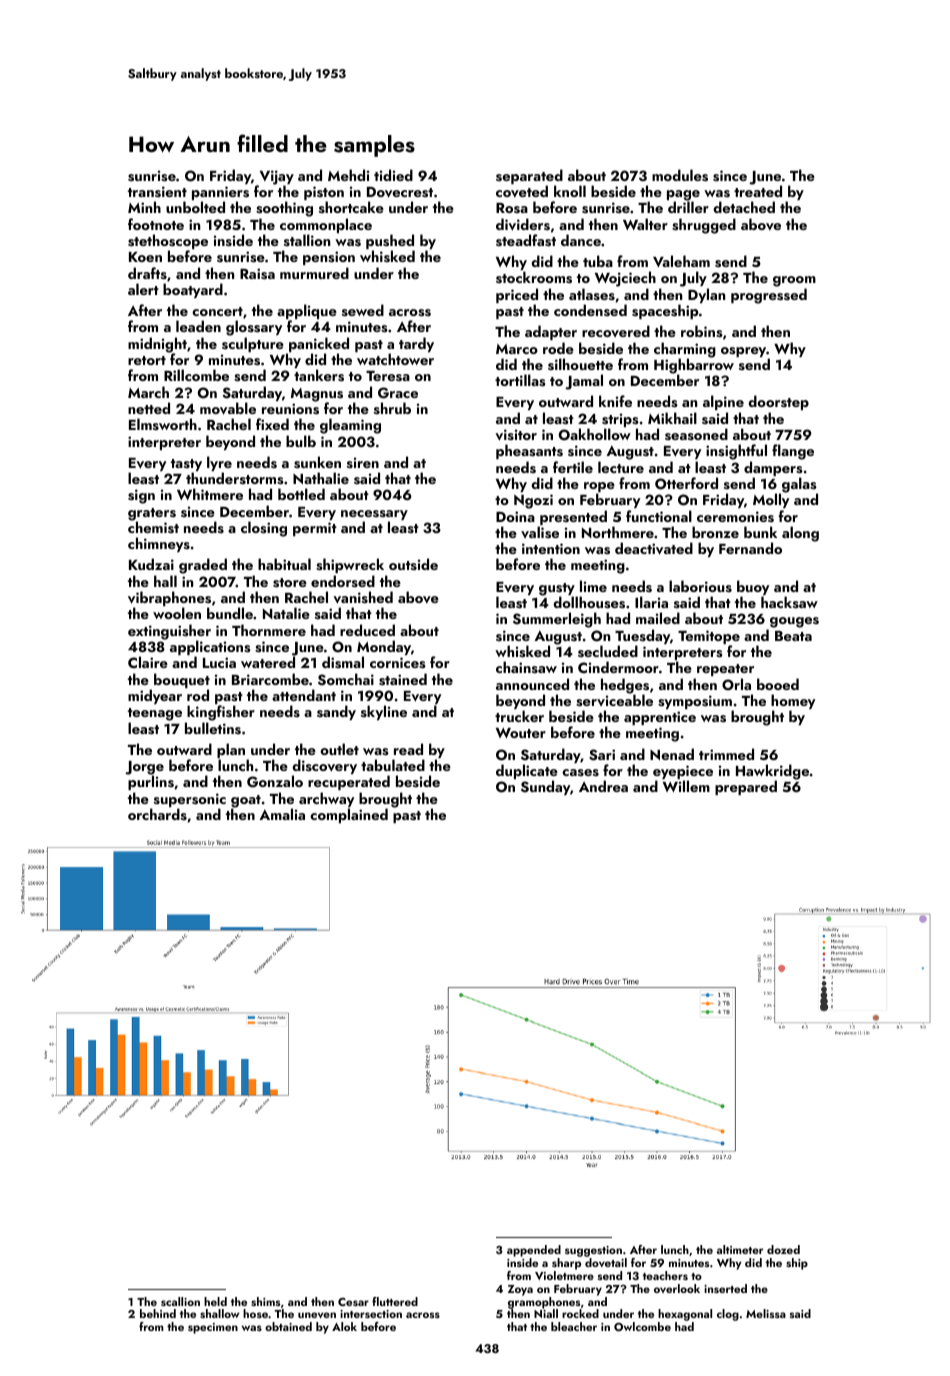 The height and width of the screenshot is (1376, 950). Describe the element at coordinates (532, 684) in the screenshot. I see `announced` at that location.
